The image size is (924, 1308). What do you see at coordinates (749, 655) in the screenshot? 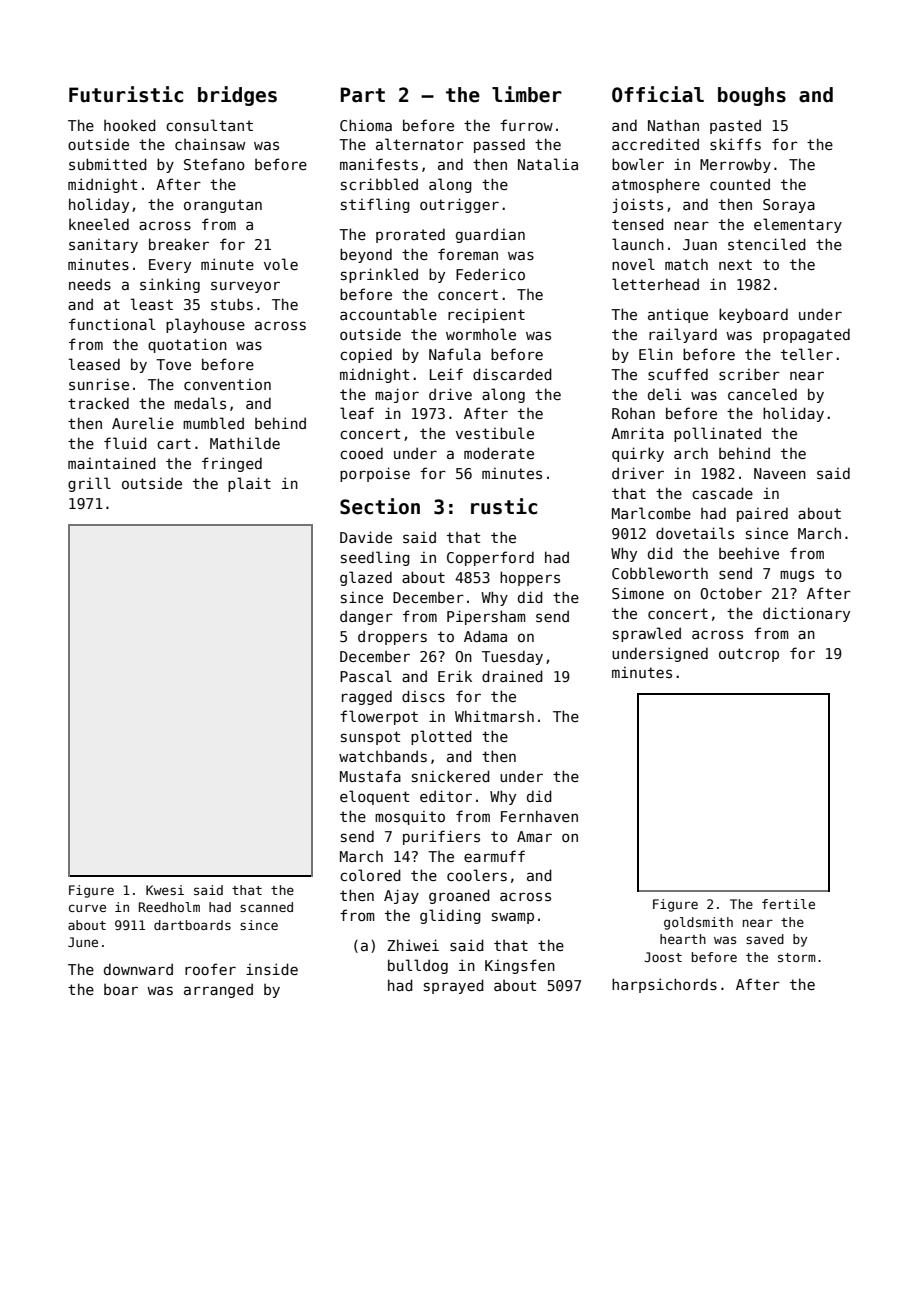
I see `outcrop` at bounding box center [749, 655].
